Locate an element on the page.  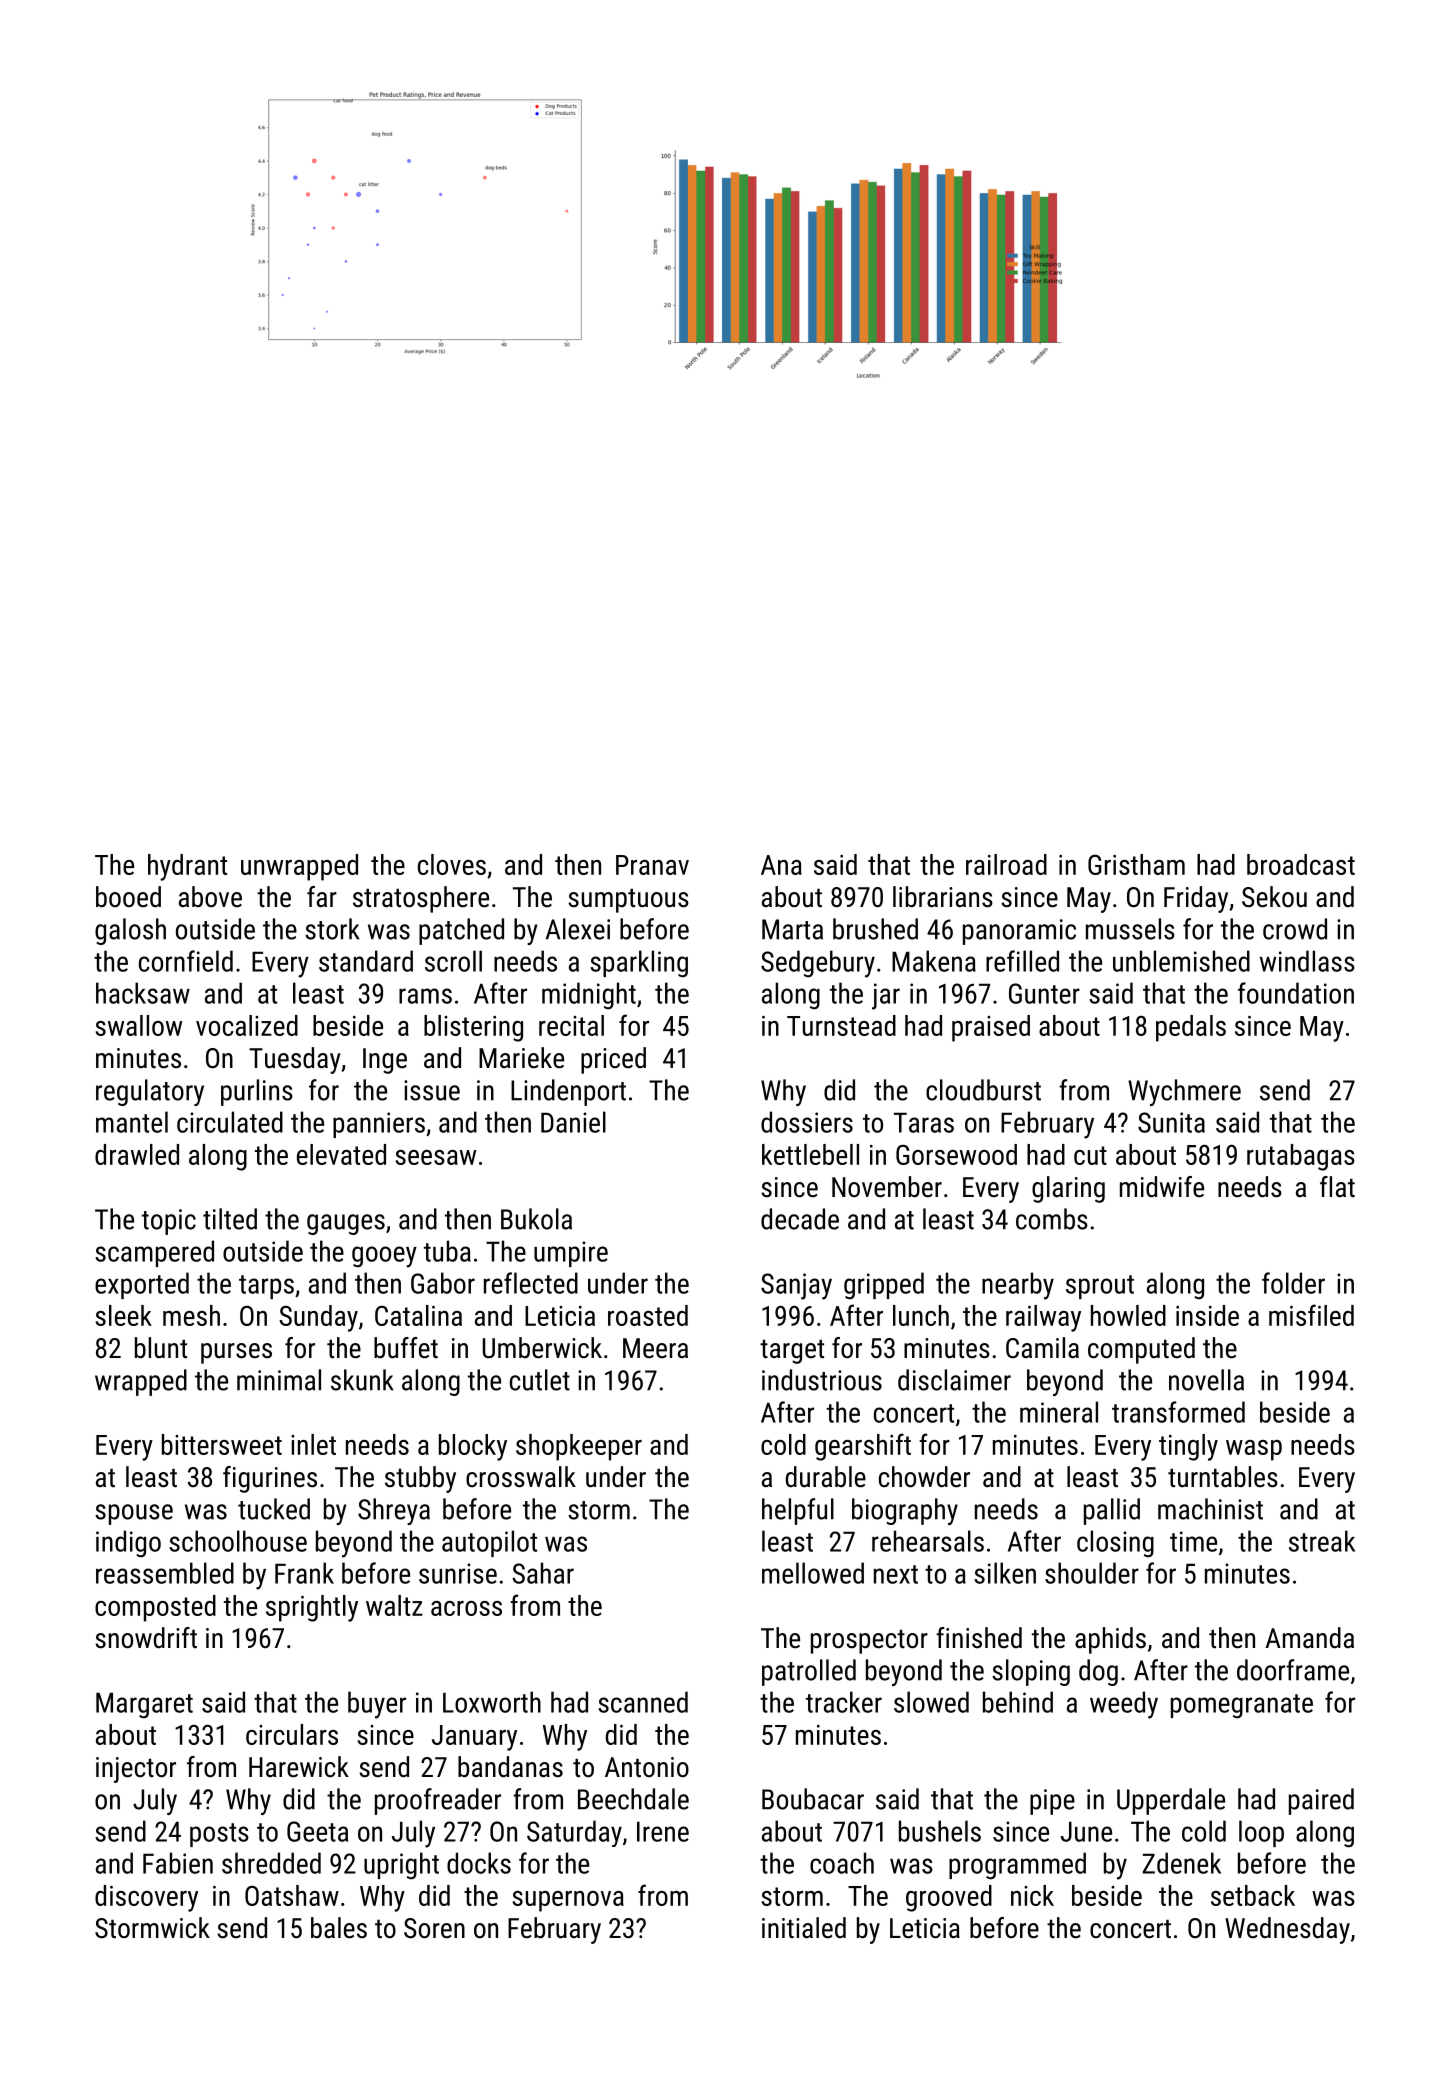
railroad is located at coordinates (1006, 864).
